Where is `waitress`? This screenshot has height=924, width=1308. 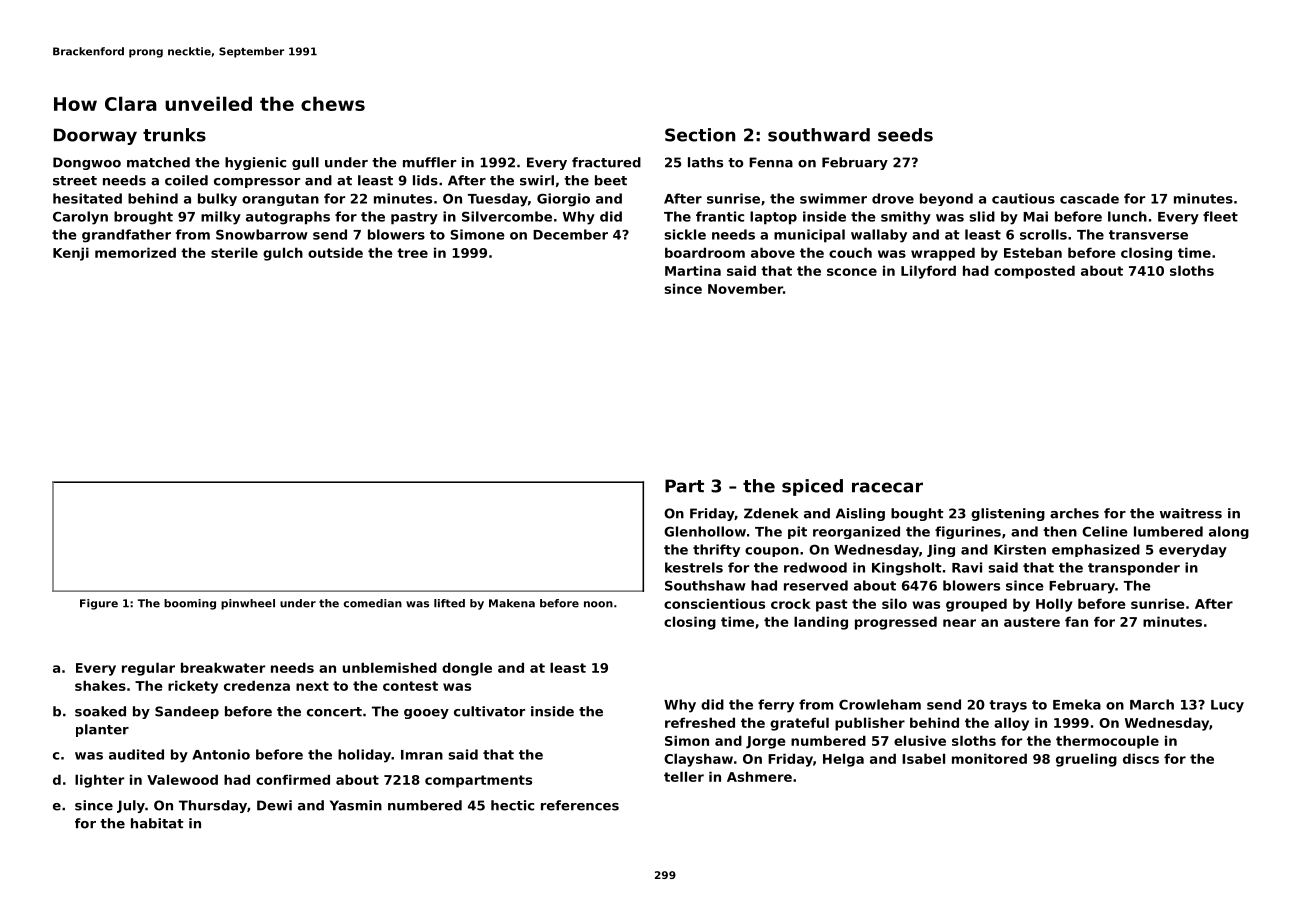 waitress is located at coordinates (1191, 513).
